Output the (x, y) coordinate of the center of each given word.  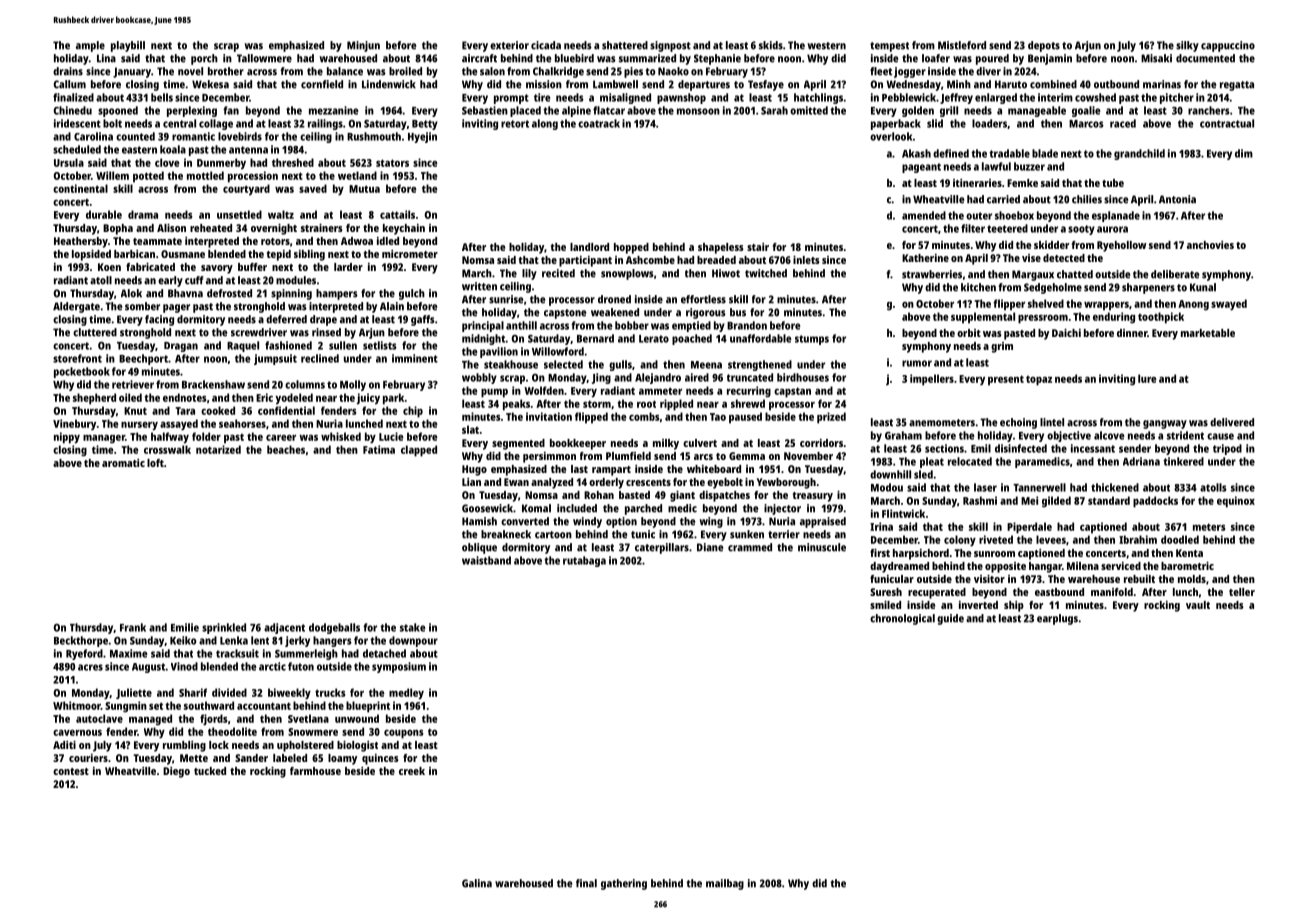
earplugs (1057, 619)
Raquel (243, 346)
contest (71, 771)
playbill (128, 46)
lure (1147, 378)
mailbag (725, 884)
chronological (902, 619)
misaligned (625, 98)
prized (831, 418)
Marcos (1086, 124)
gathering (624, 884)
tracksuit (237, 653)
